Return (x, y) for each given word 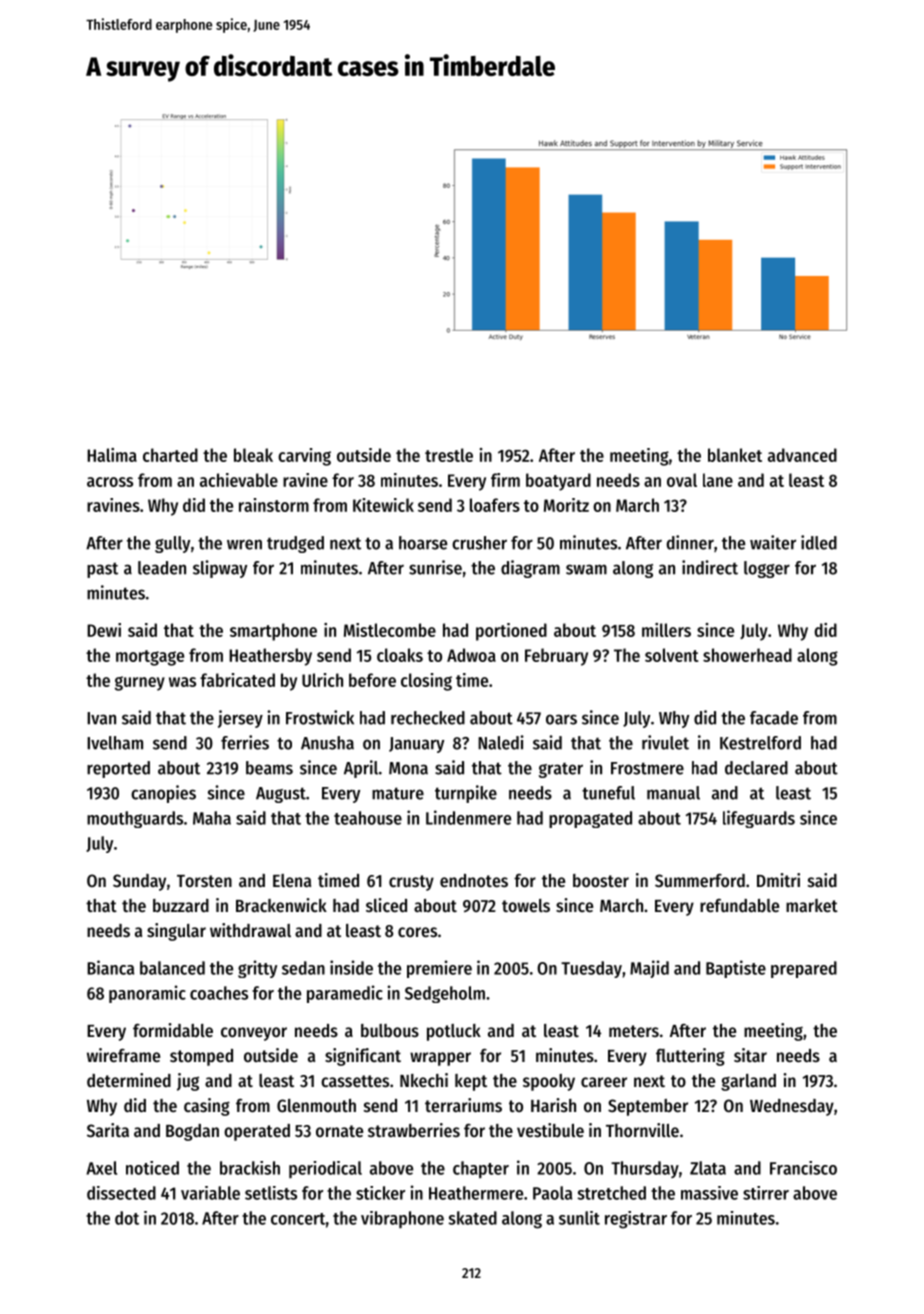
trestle (449, 455)
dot (127, 1218)
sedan (303, 968)
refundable (739, 905)
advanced (802, 455)
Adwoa (471, 655)
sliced (386, 905)
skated (472, 1218)
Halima (112, 455)
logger (767, 569)
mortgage (150, 658)
